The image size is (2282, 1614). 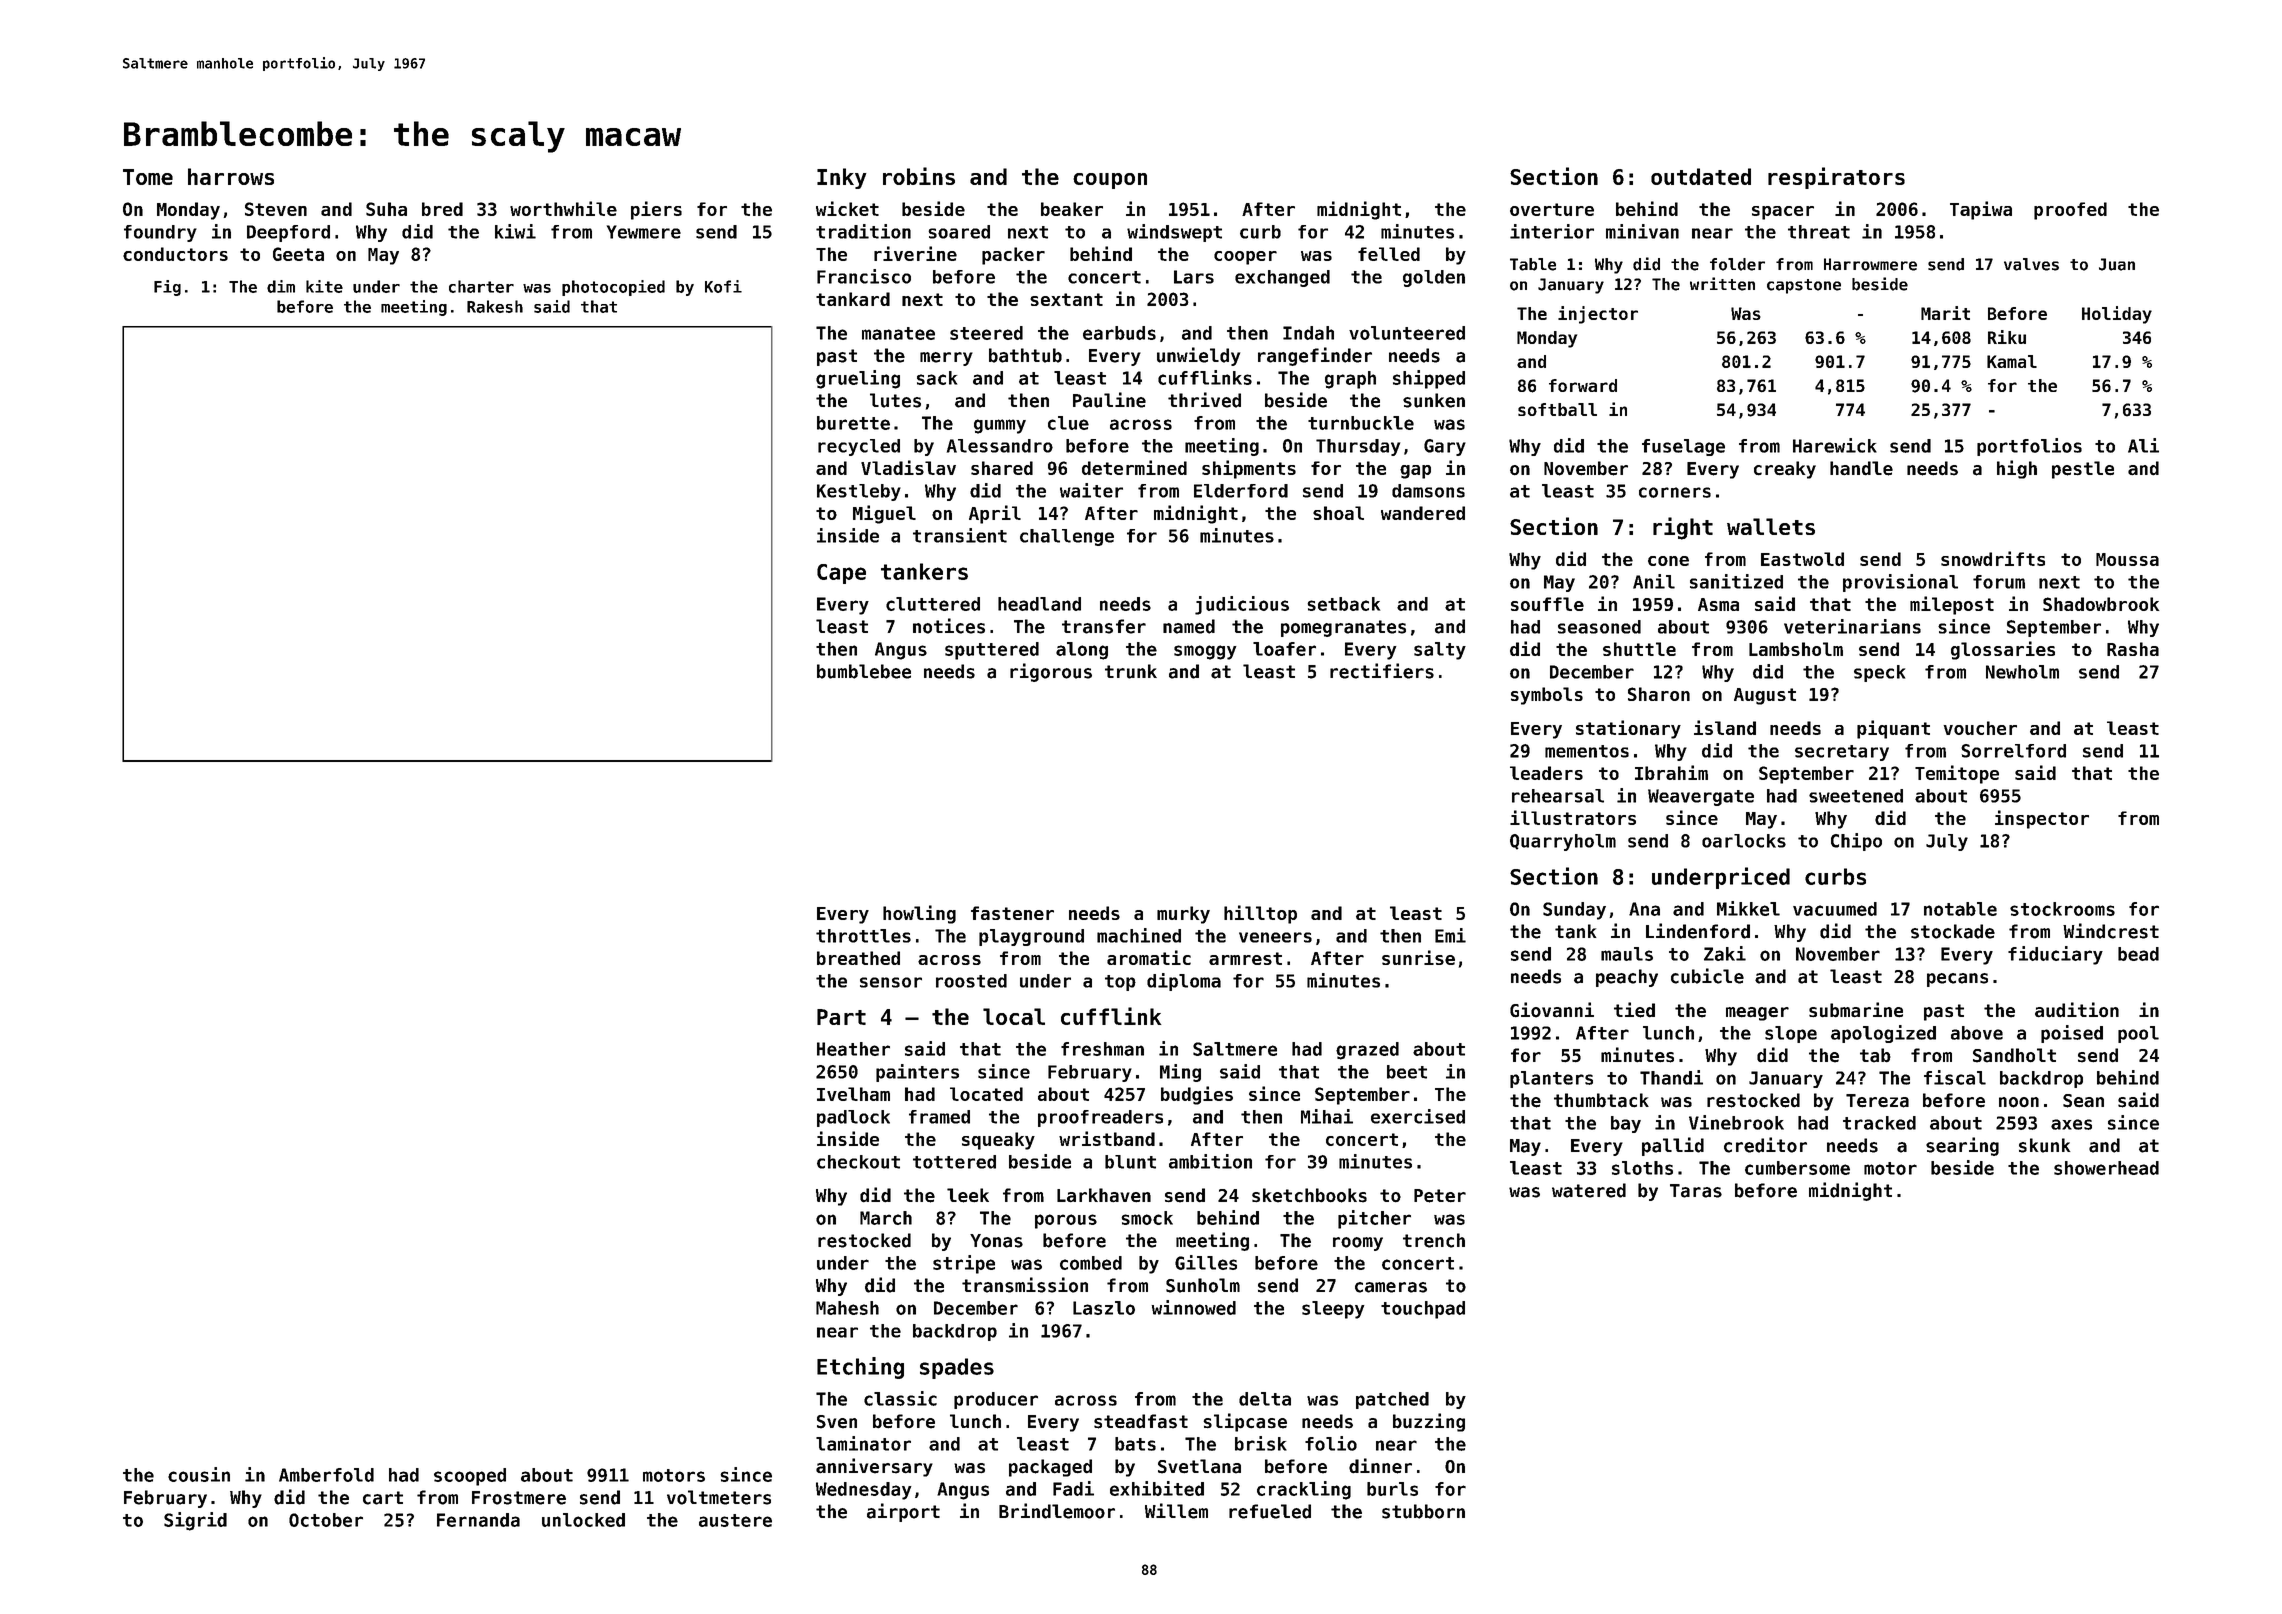 What do you see at coordinates (2106, 1168) in the image?
I see `showerhead` at bounding box center [2106, 1168].
